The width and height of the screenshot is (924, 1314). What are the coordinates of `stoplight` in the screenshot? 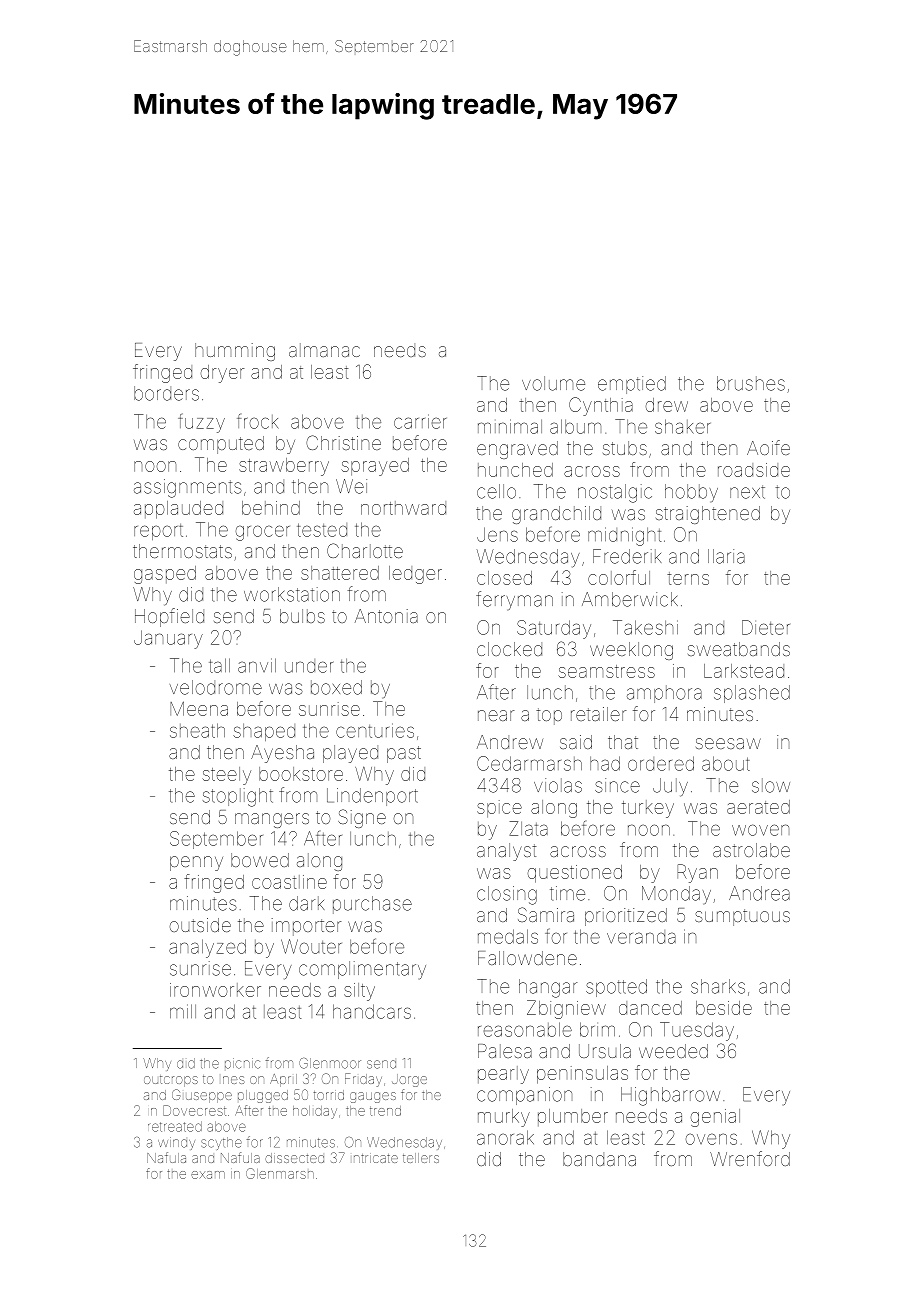 It's located at (238, 797).
